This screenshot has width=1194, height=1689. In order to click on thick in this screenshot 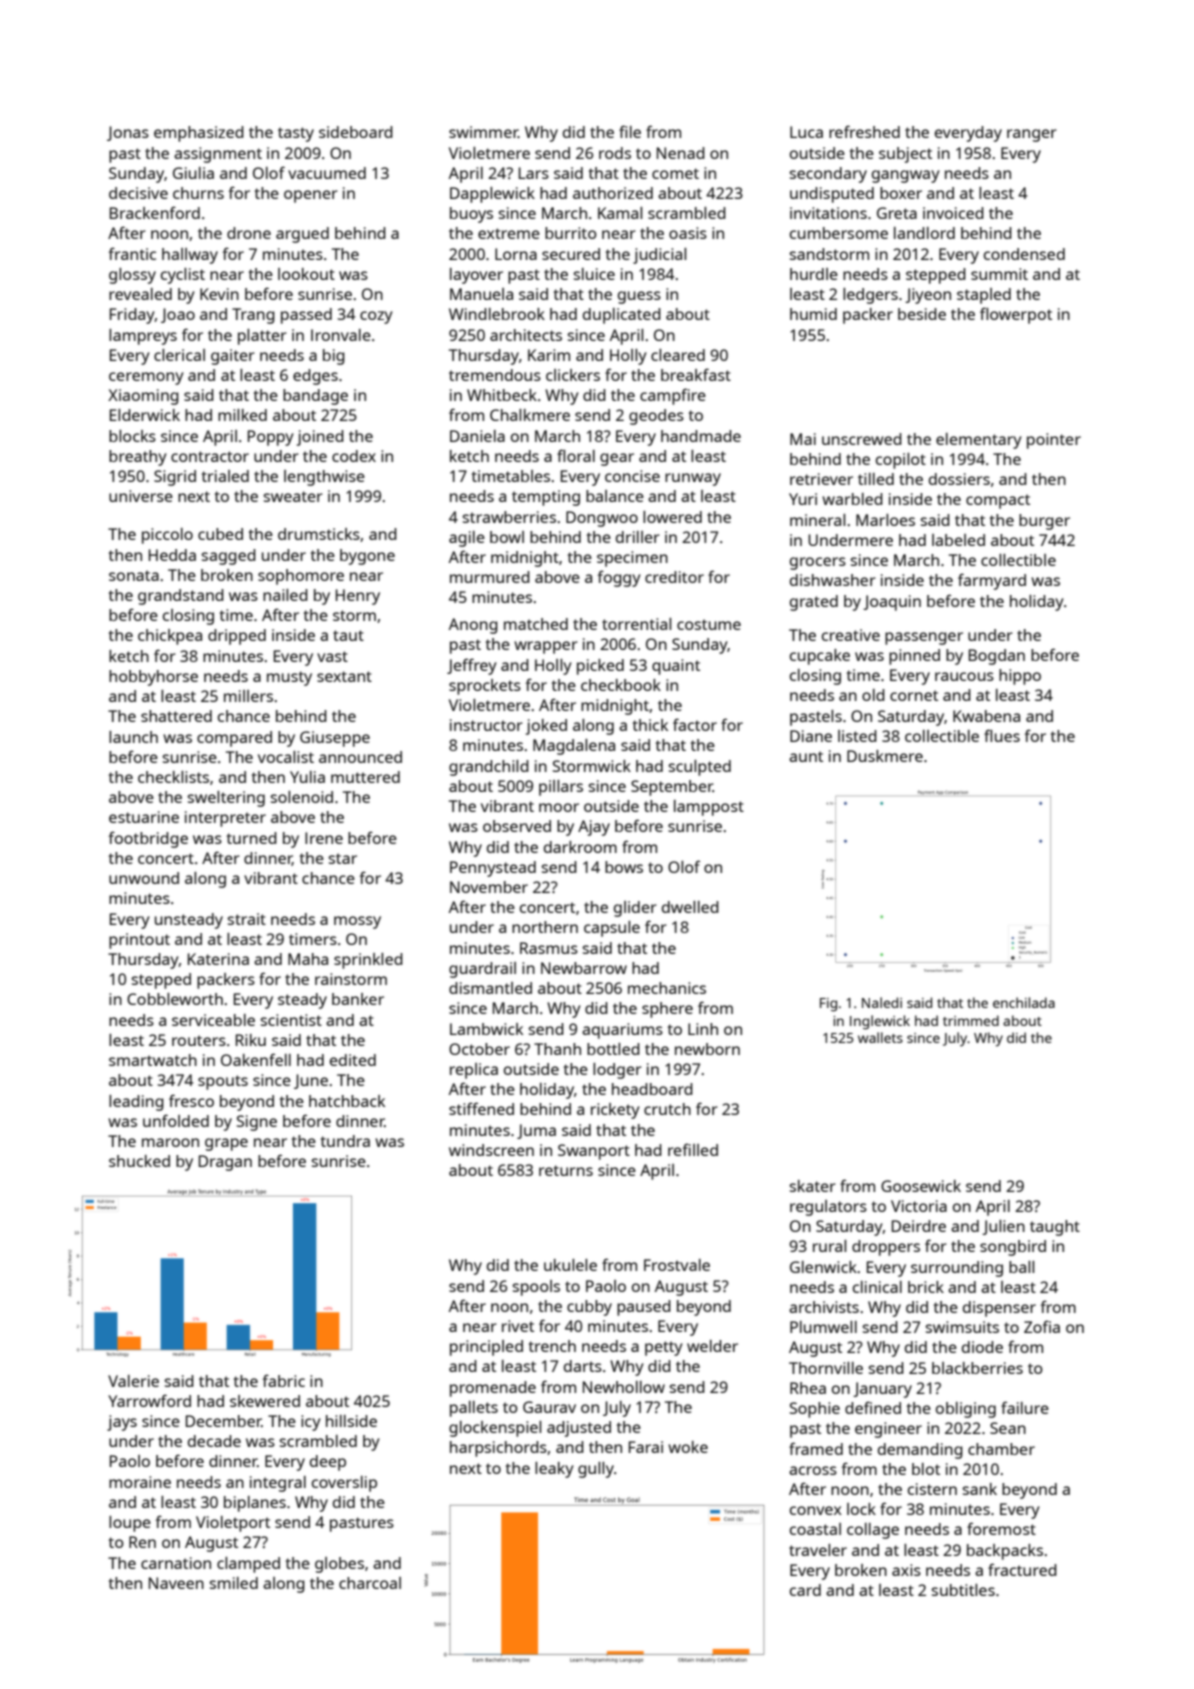, I will do `click(650, 725)`.
